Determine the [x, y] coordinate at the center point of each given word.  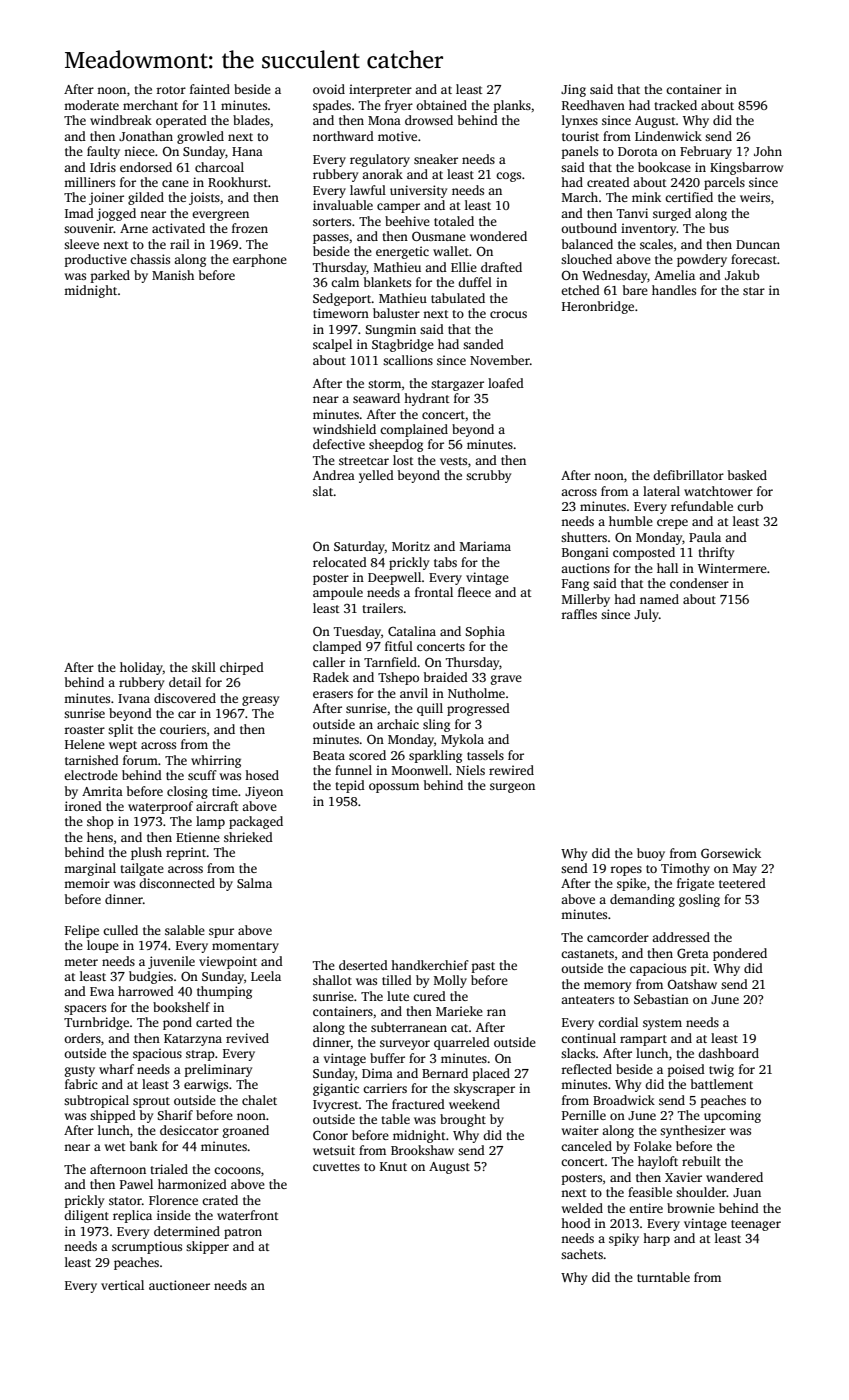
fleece [474, 592]
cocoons [237, 1170]
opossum [394, 788]
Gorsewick [731, 853]
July [646, 615]
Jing [573, 90]
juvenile [171, 962]
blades [251, 120]
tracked [675, 105]
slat [323, 491]
